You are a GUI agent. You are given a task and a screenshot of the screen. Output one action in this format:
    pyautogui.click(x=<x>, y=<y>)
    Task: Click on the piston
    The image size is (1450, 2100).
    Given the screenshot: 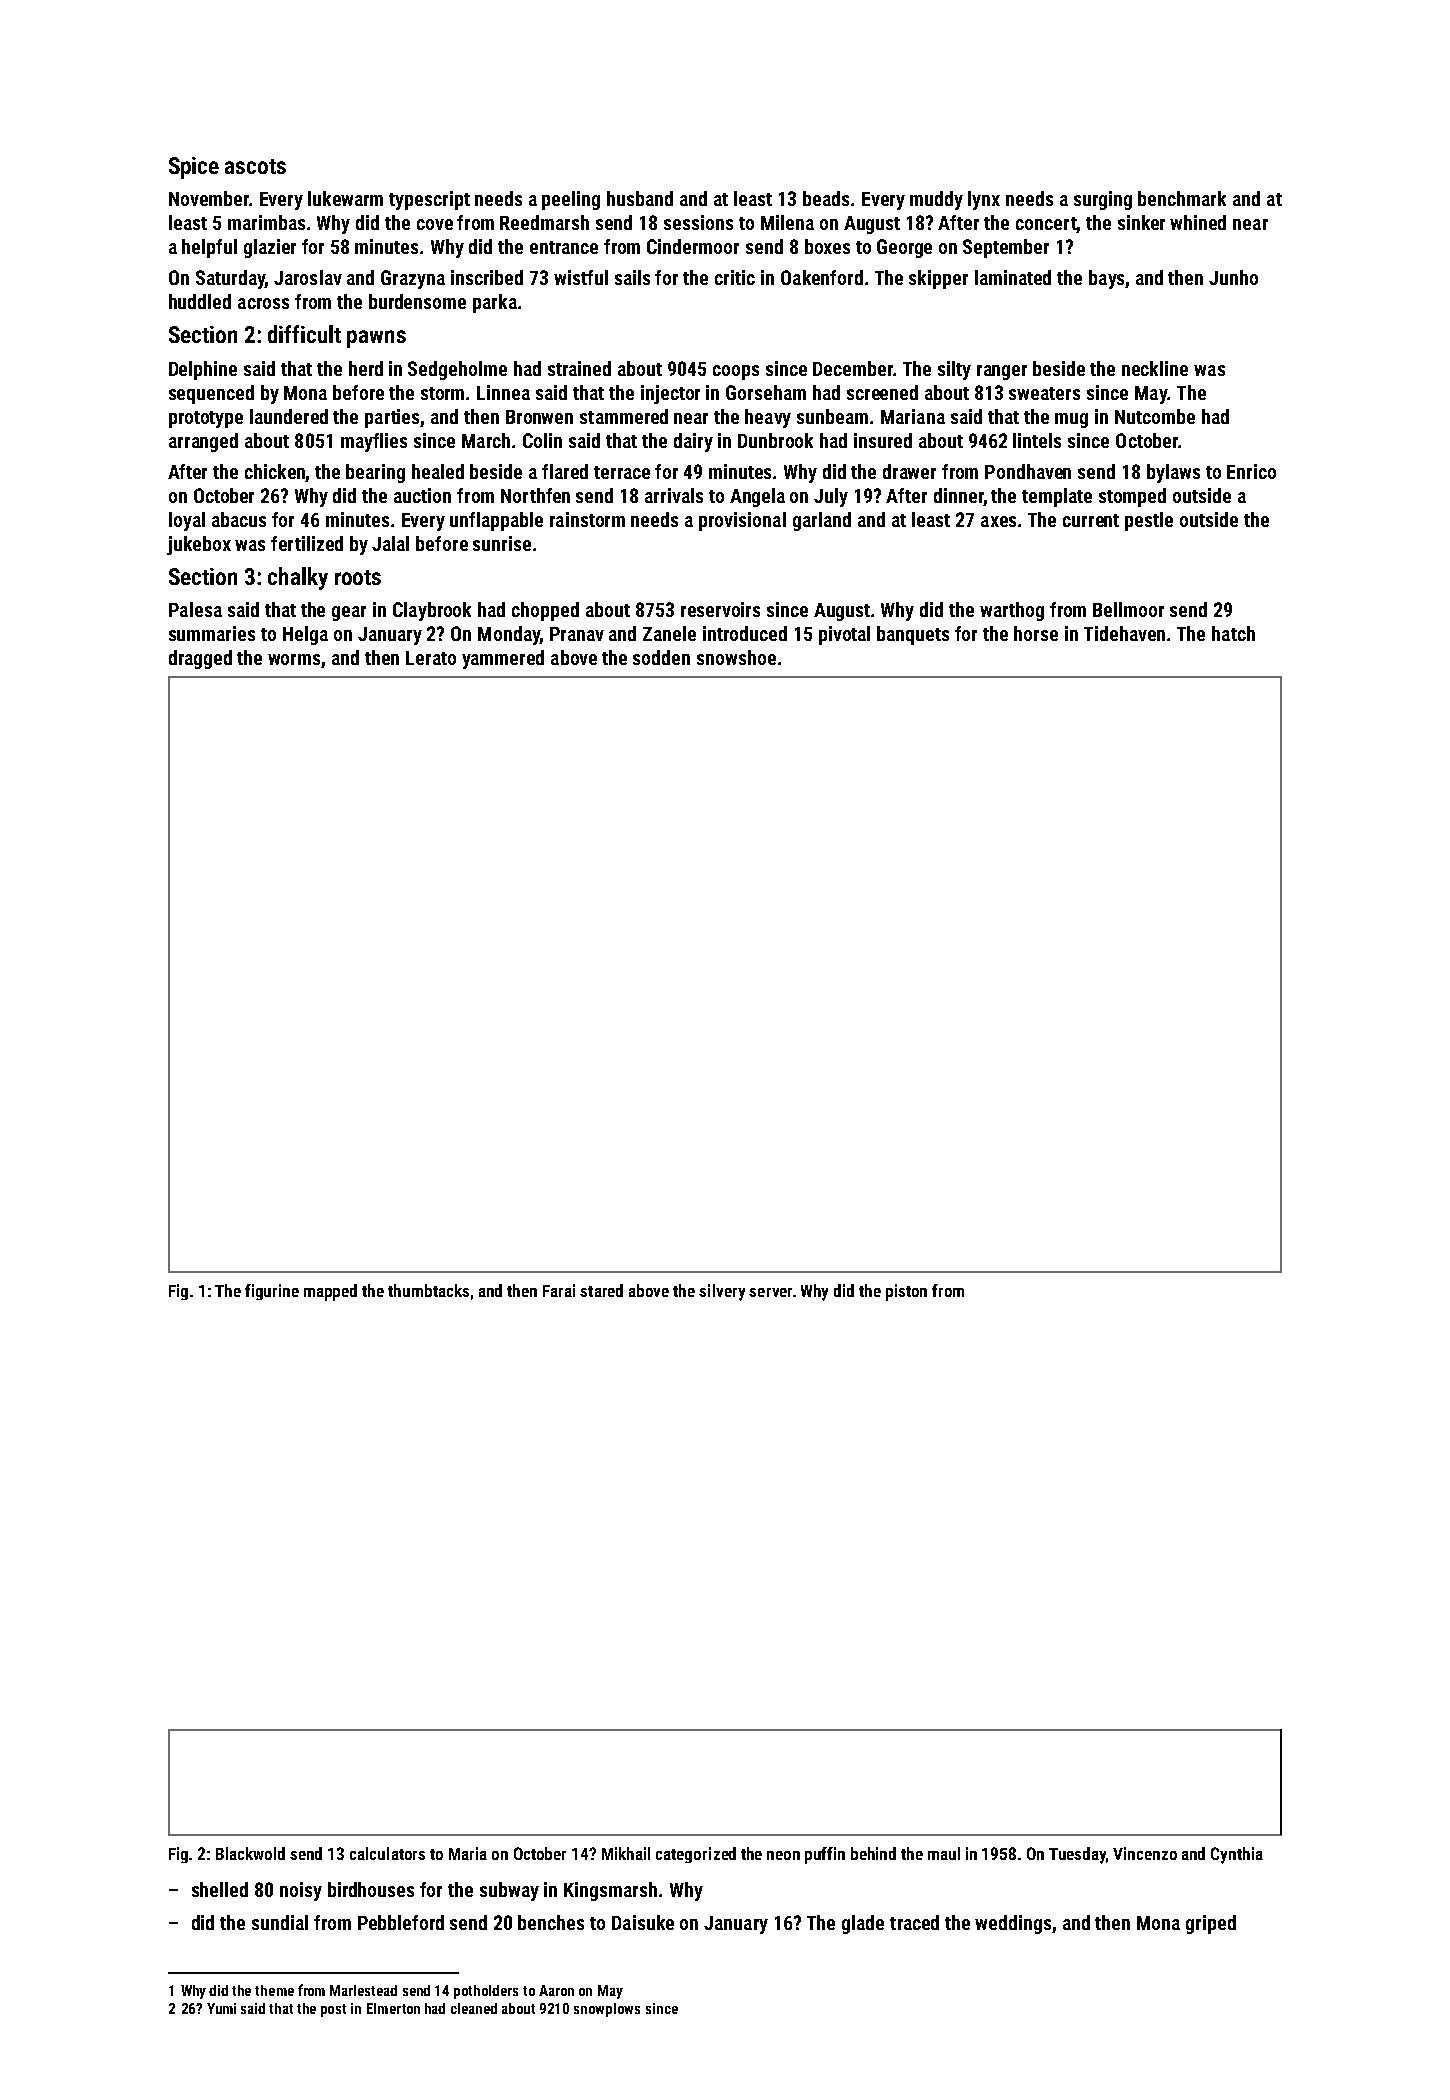 What is the action you would take?
    pyautogui.click(x=906, y=1292)
